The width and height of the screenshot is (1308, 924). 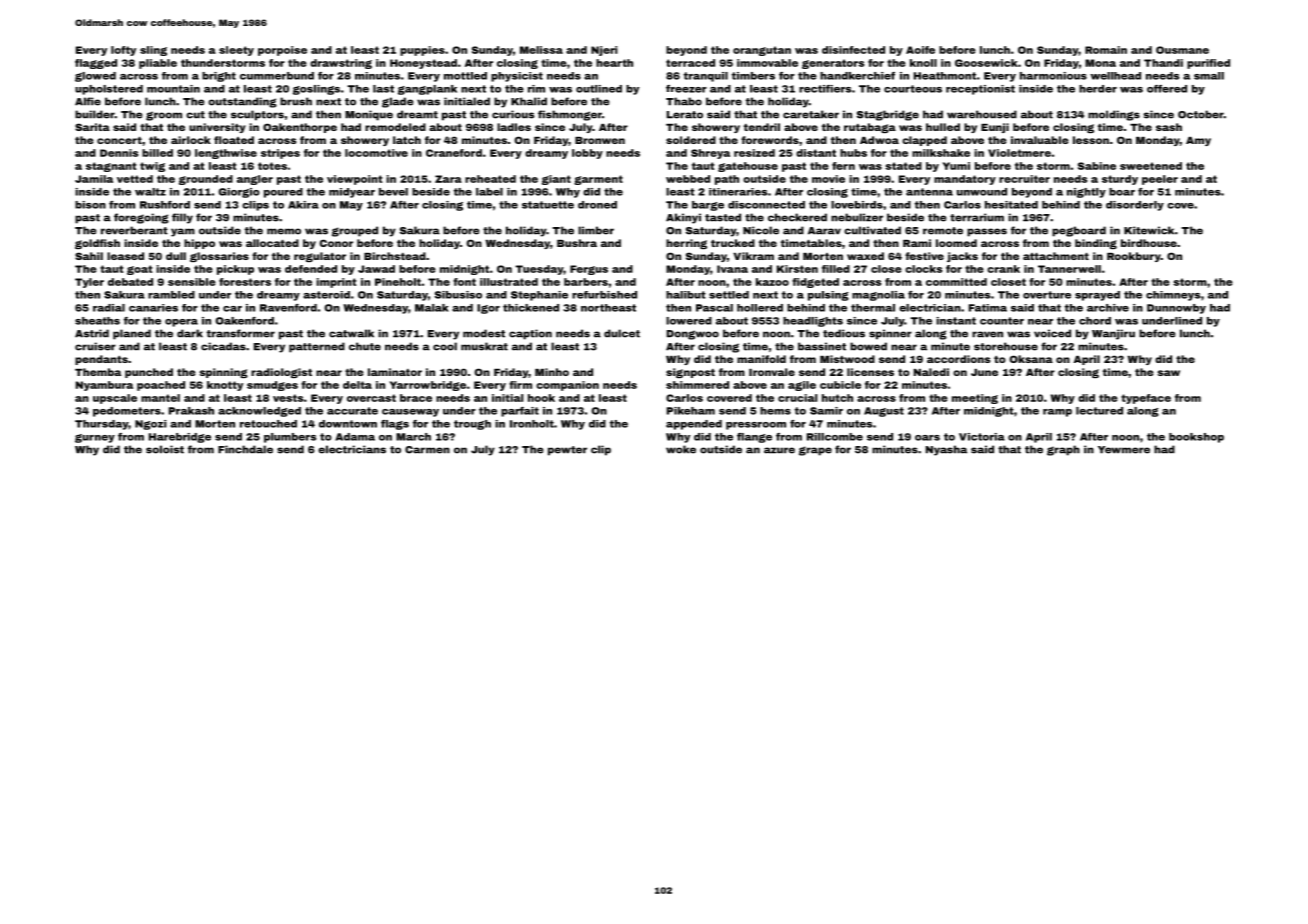 What do you see at coordinates (917, 243) in the screenshot?
I see `Rami` at bounding box center [917, 243].
